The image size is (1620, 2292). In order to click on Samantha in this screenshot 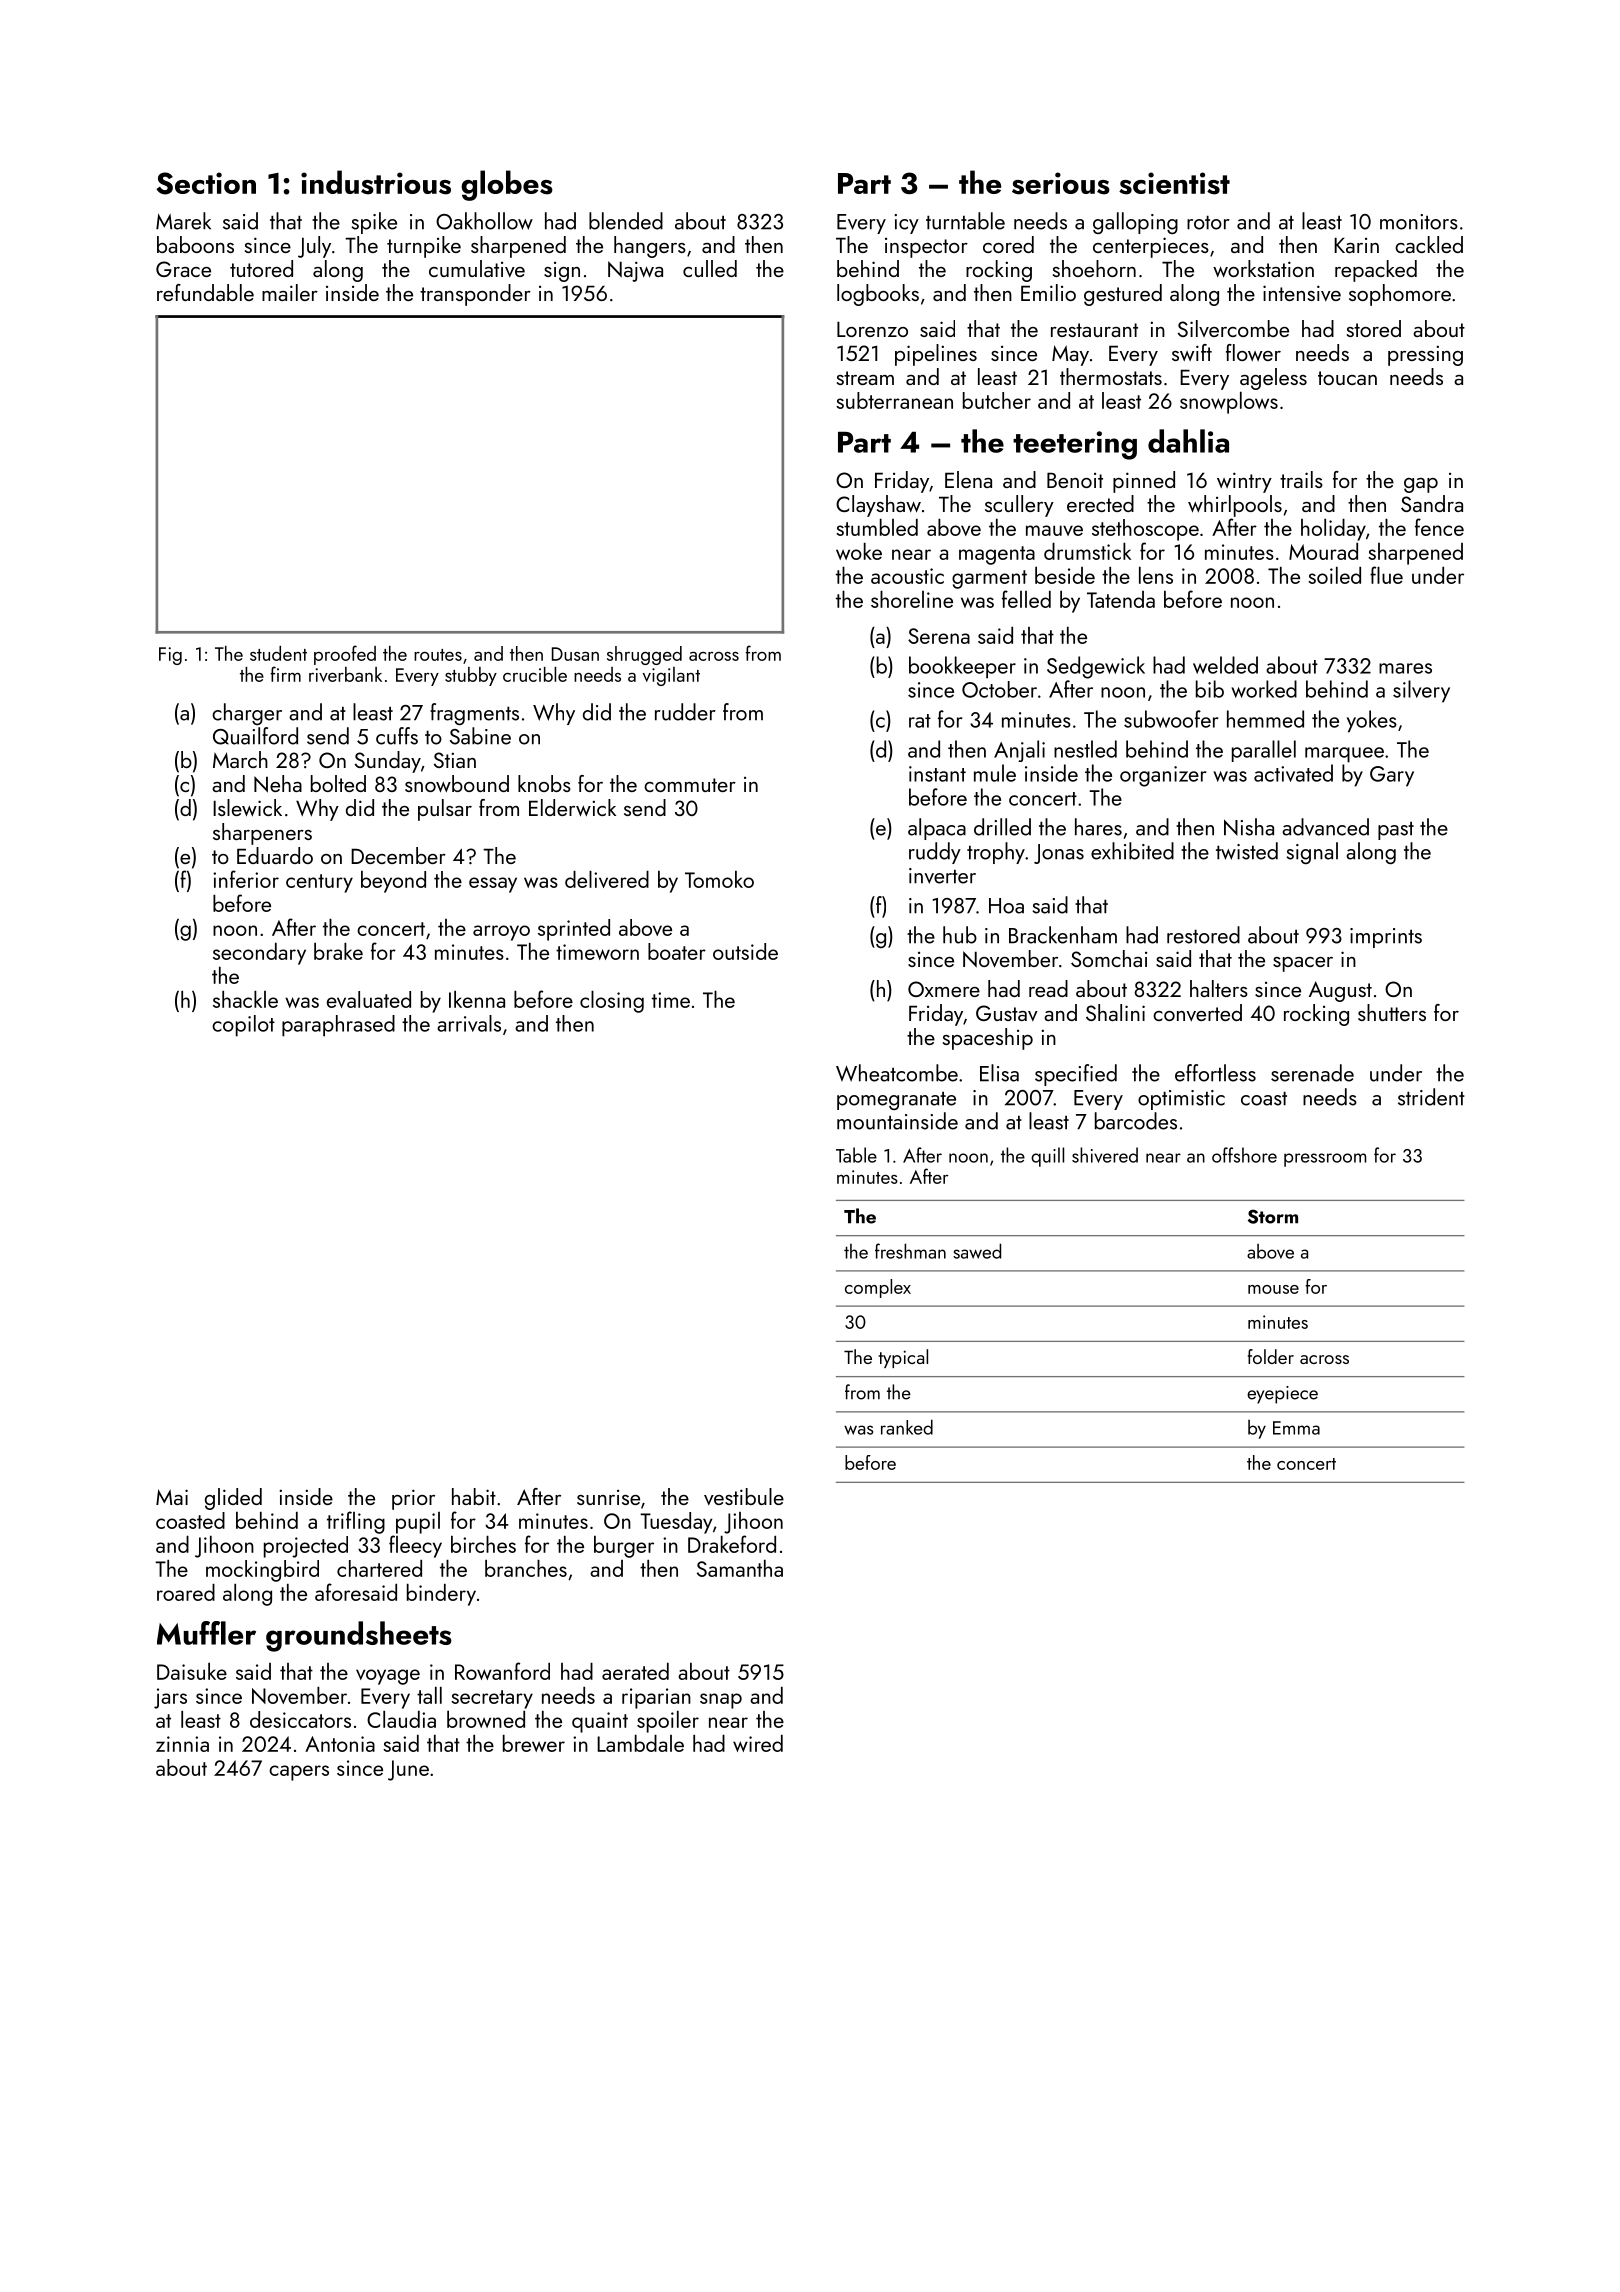, I will do `click(740, 1568)`.
